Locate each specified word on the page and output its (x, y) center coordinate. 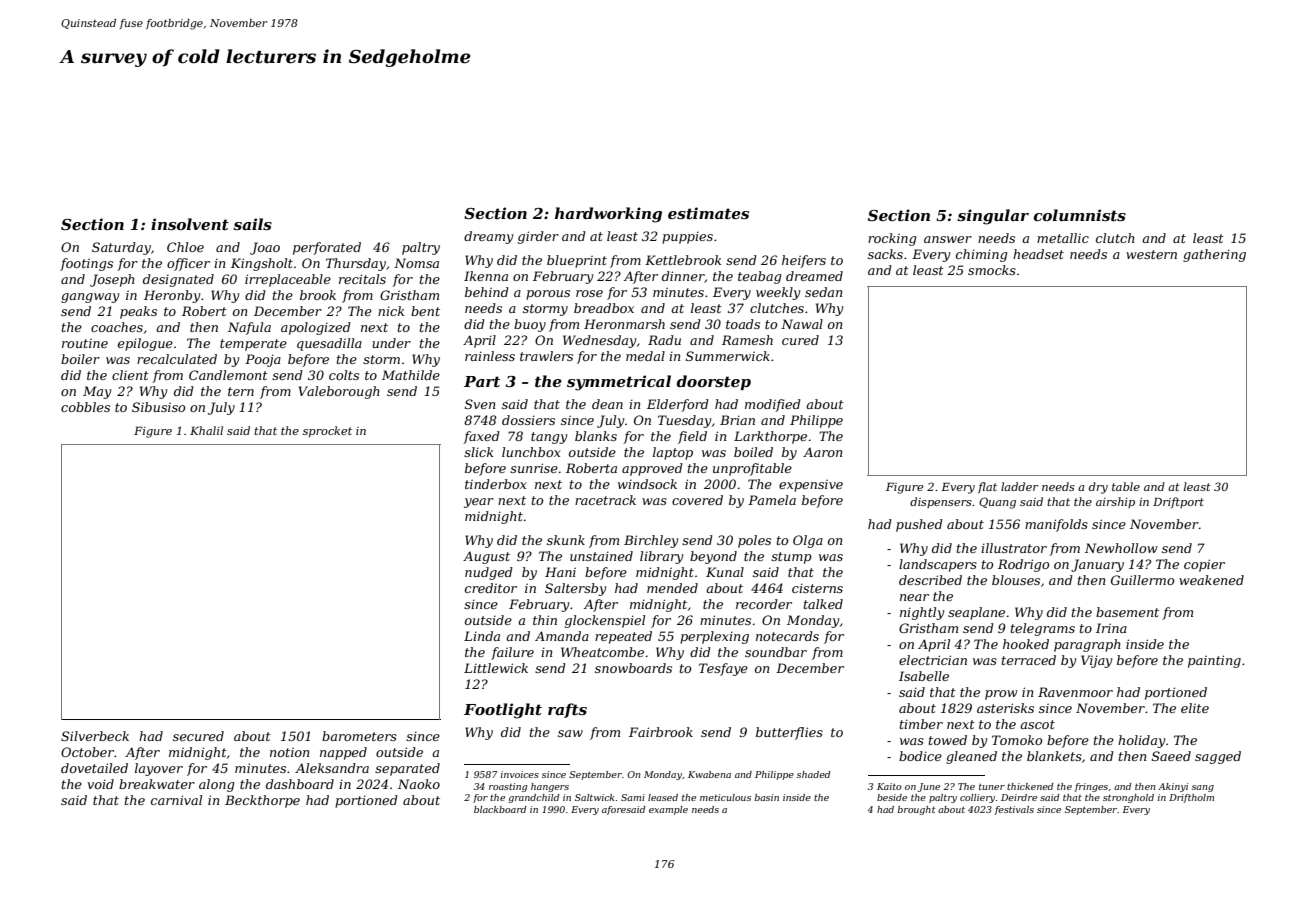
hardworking (608, 215)
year (479, 503)
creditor (491, 588)
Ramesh (747, 340)
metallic (1063, 238)
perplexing (714, 637)
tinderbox (496, 484)
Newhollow (1121, 548)
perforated (327, 248)
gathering (1214, 255)
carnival (176, 800)
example (668, 810)
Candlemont (228, 375)
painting (1214, 661)
